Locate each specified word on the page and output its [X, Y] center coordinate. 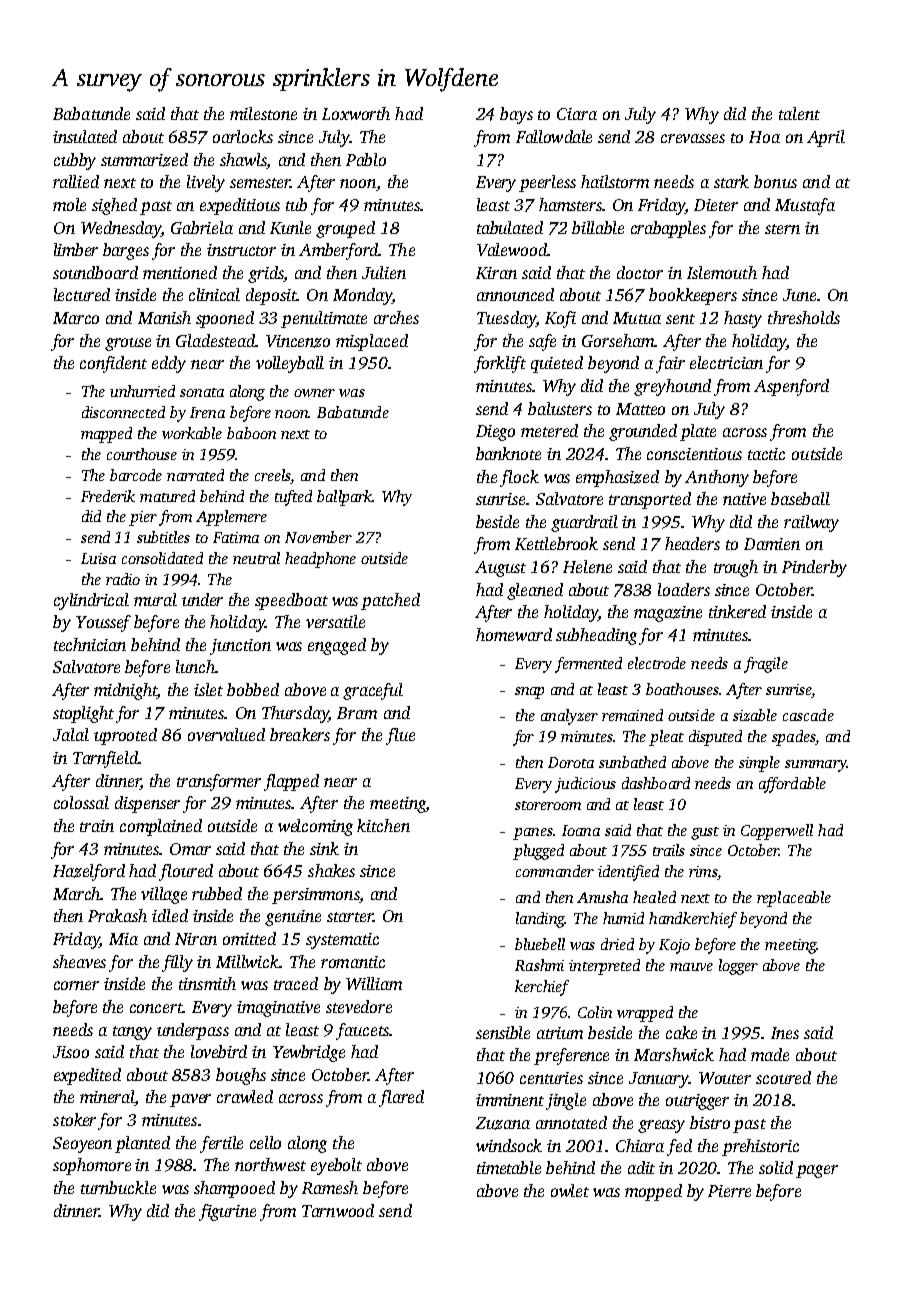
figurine [227, 1212]
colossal [81, 802]
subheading [596, 636]
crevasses [693, 138]
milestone [263, 113]
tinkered [737, 611]
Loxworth [356, 113]
